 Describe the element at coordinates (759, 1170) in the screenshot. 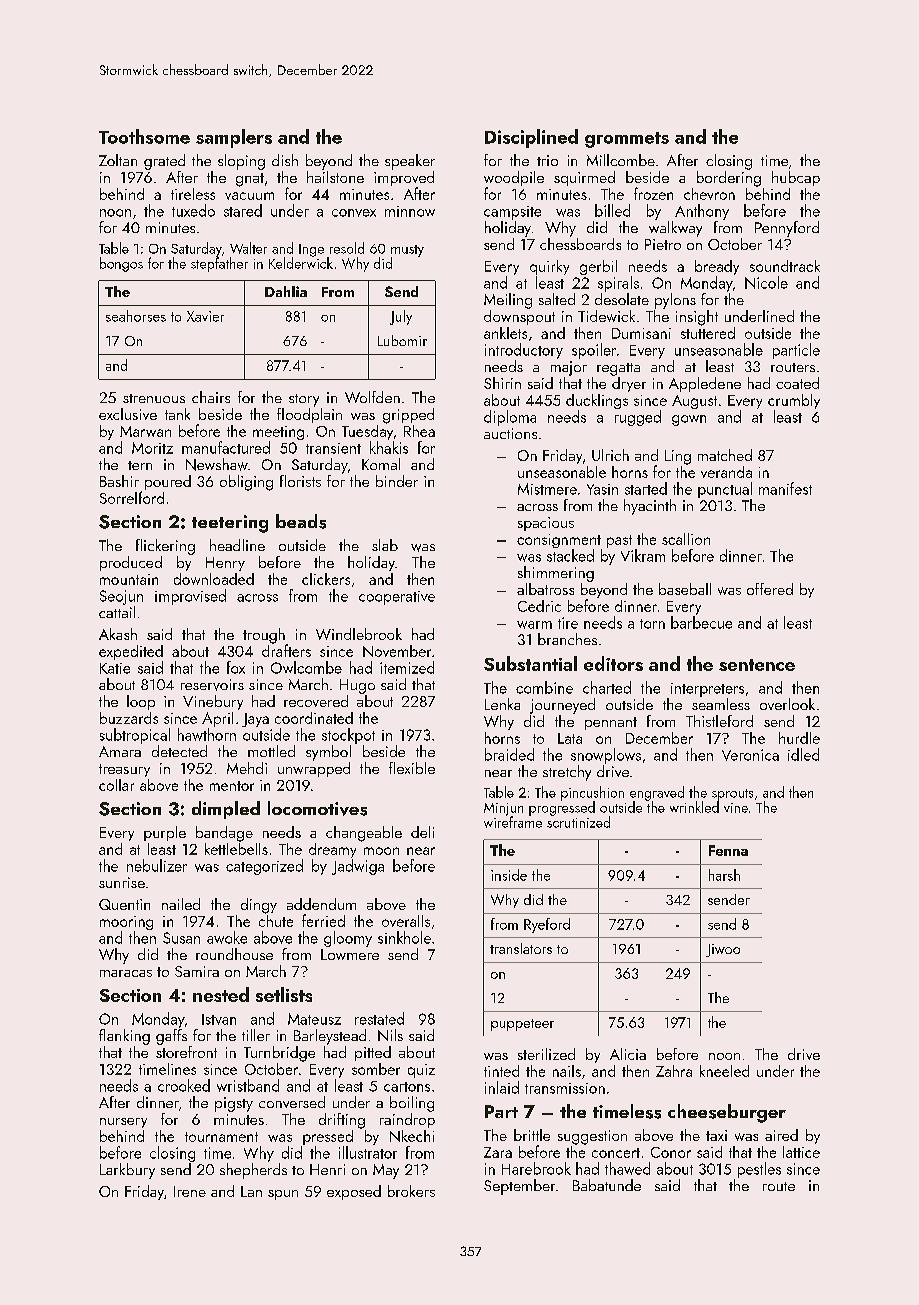

I see `pestles` at that location.
